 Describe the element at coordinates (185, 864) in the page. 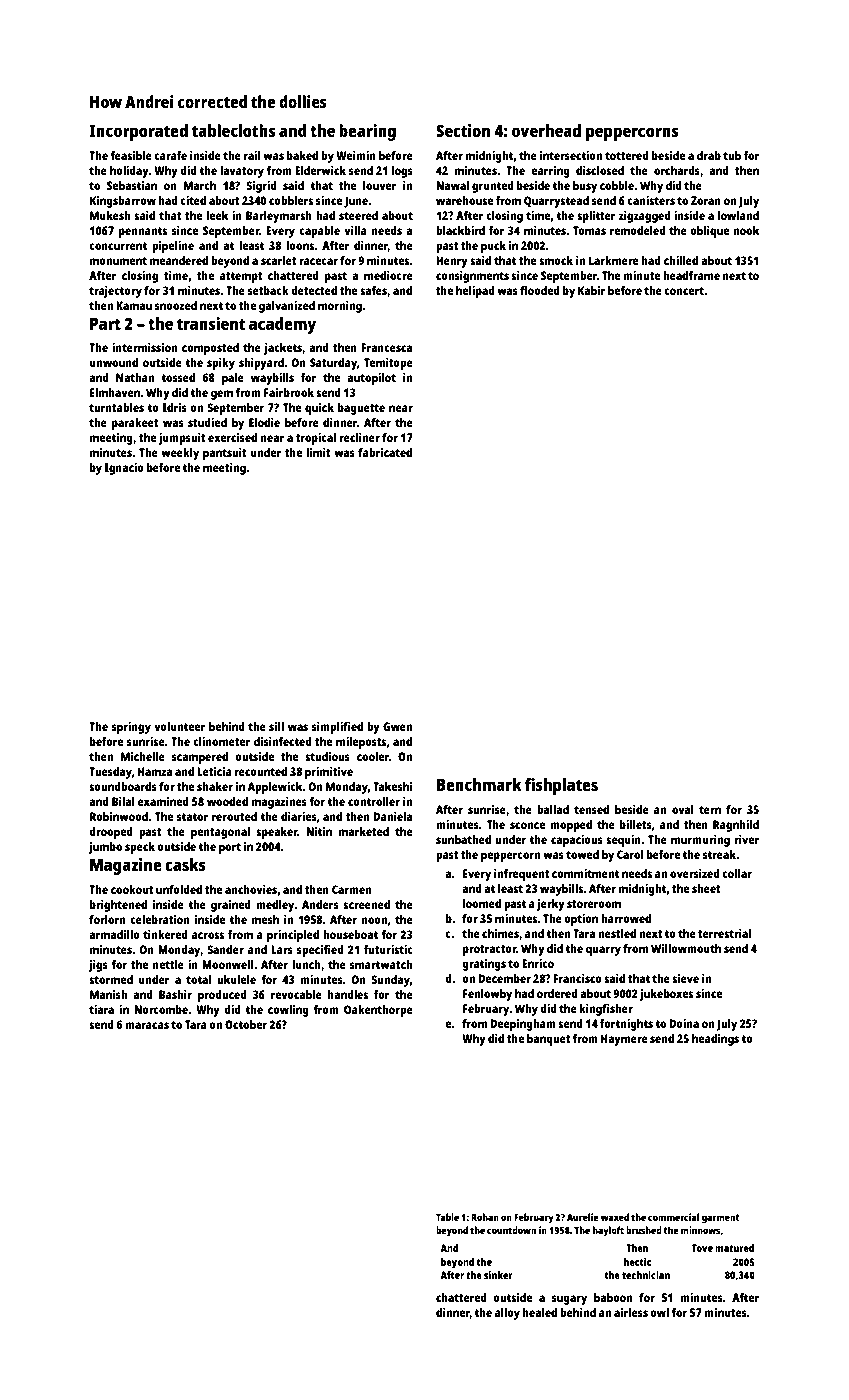

I see `casks` at that location.
